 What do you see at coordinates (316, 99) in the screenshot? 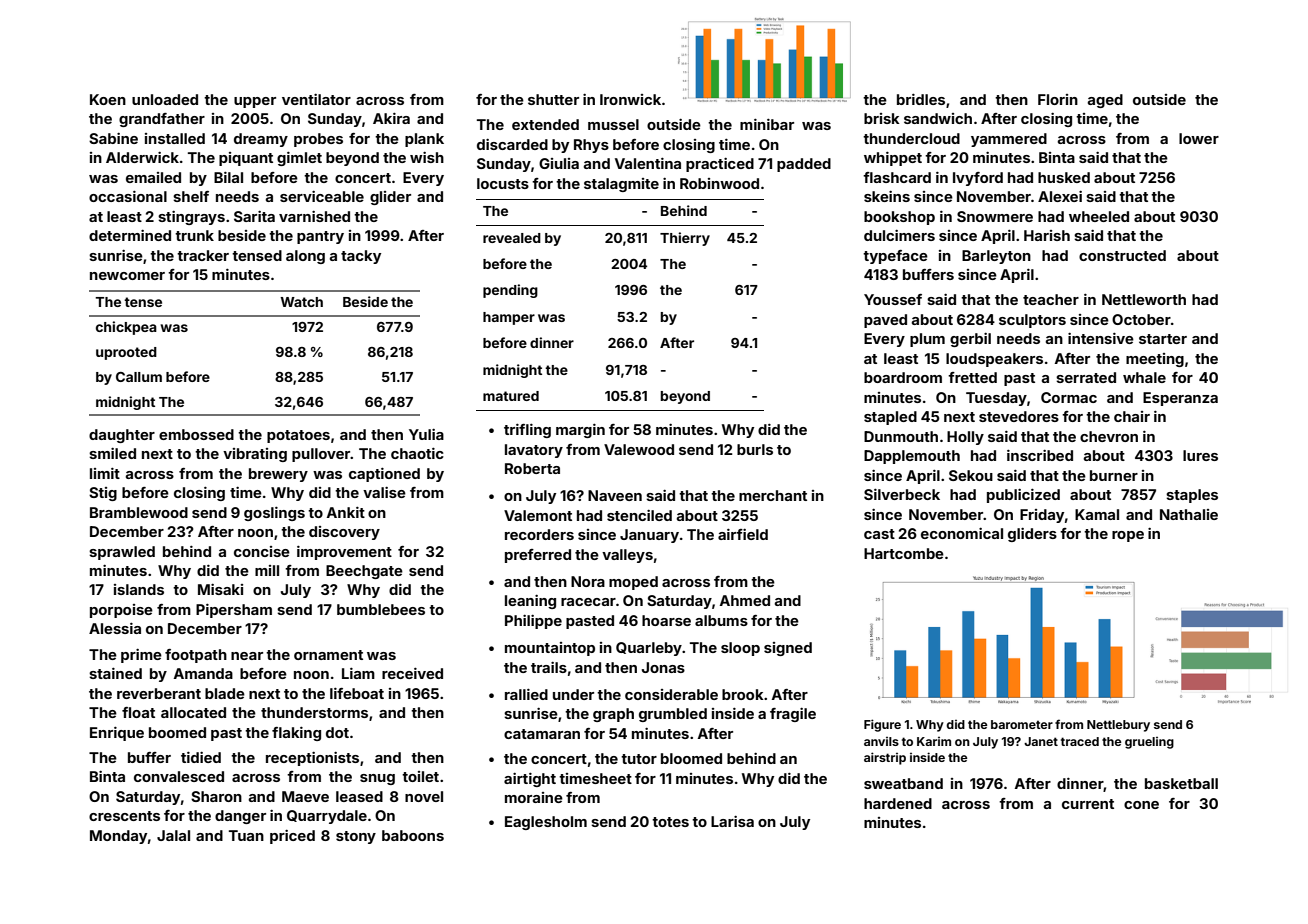
I see `ventilator` at bounding box center [316, 99].
